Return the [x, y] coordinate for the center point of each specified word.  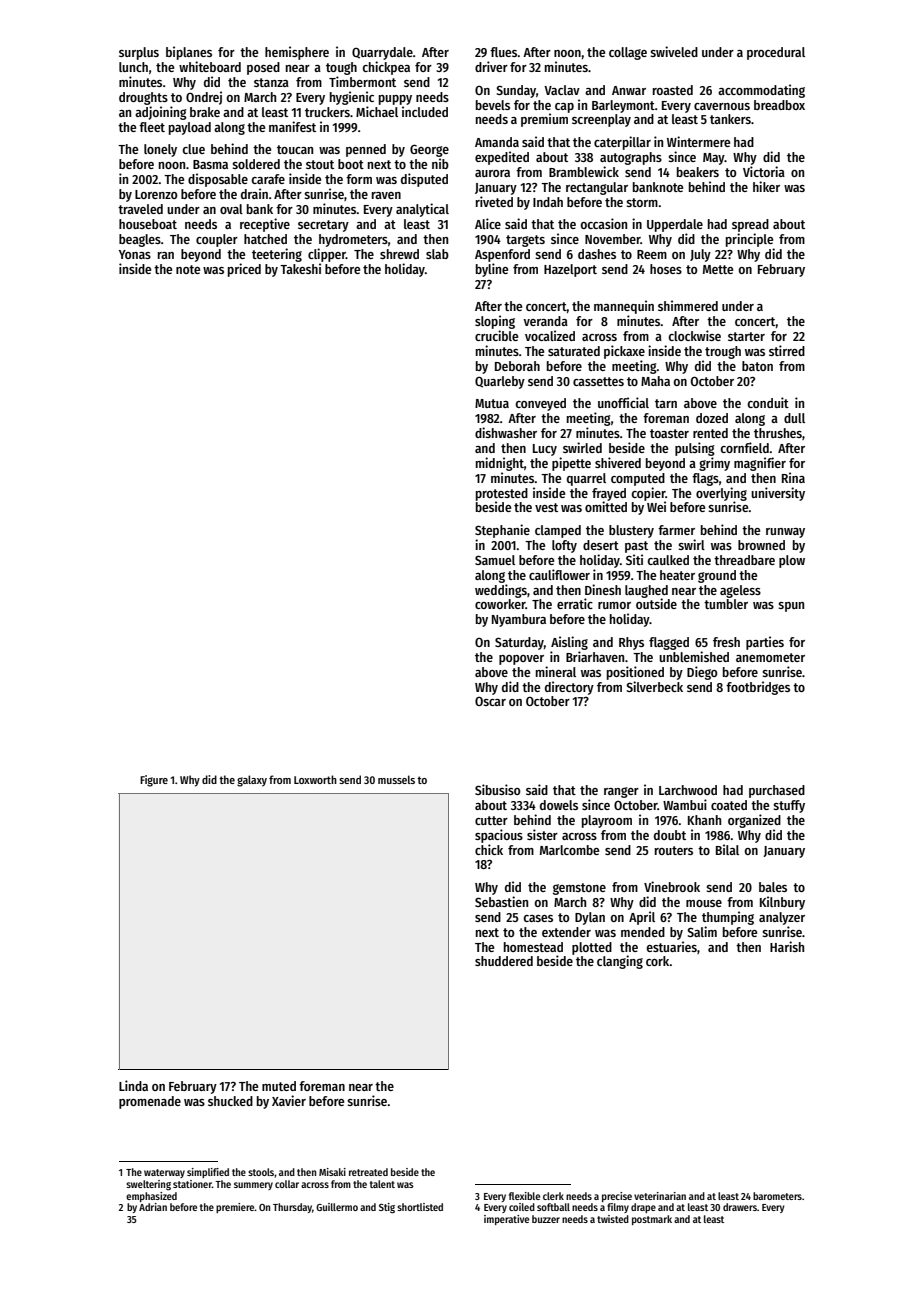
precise [617, 1197]
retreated [368, 1172]
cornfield [744, 447]
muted [279, 1086]
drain [254, 193]
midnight [500, 464]
